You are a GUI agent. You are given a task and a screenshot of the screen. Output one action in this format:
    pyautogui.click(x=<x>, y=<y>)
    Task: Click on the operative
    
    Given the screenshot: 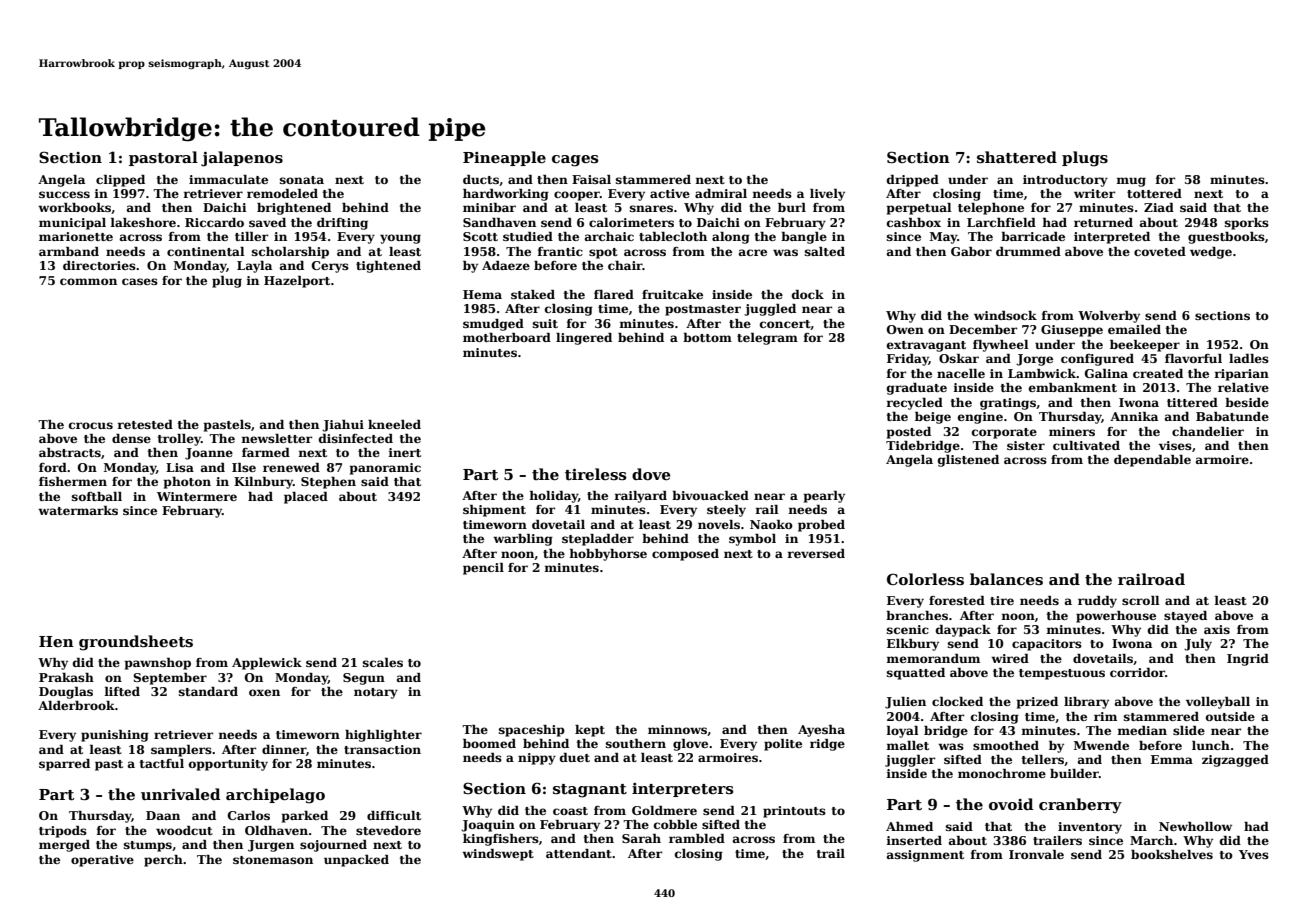 What is the action you would take?
    pyautogui.click(x=102, y=861)
